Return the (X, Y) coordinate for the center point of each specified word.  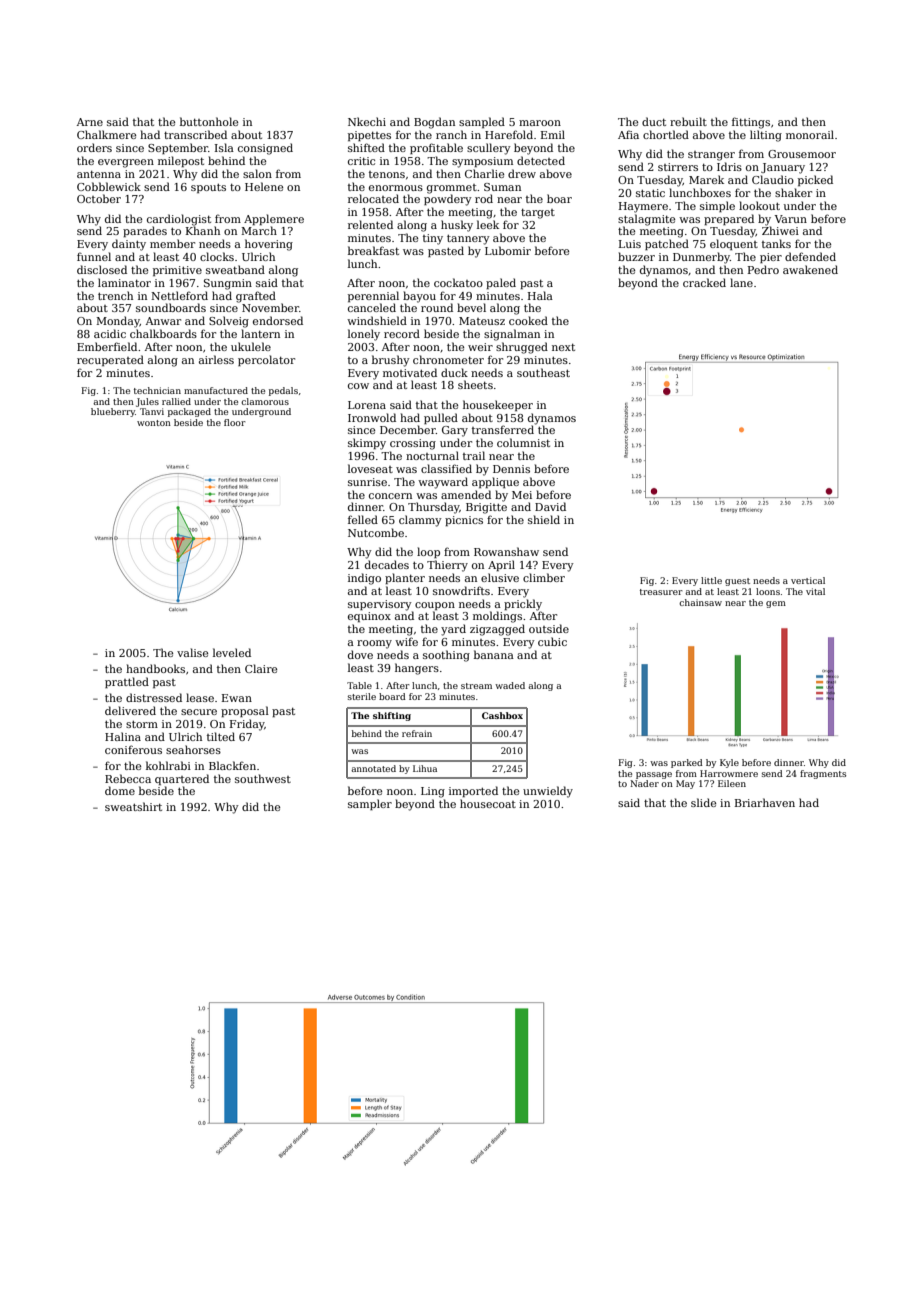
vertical (808, 580)
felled (363, 519)
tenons (387, 174)
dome (120, 790)
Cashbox (502, 715)
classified (446, 468)
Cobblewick (109, 186)
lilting (766, 136)
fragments (823, 774)
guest (737, 582)
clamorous (265, 401)
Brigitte (486, 508)
